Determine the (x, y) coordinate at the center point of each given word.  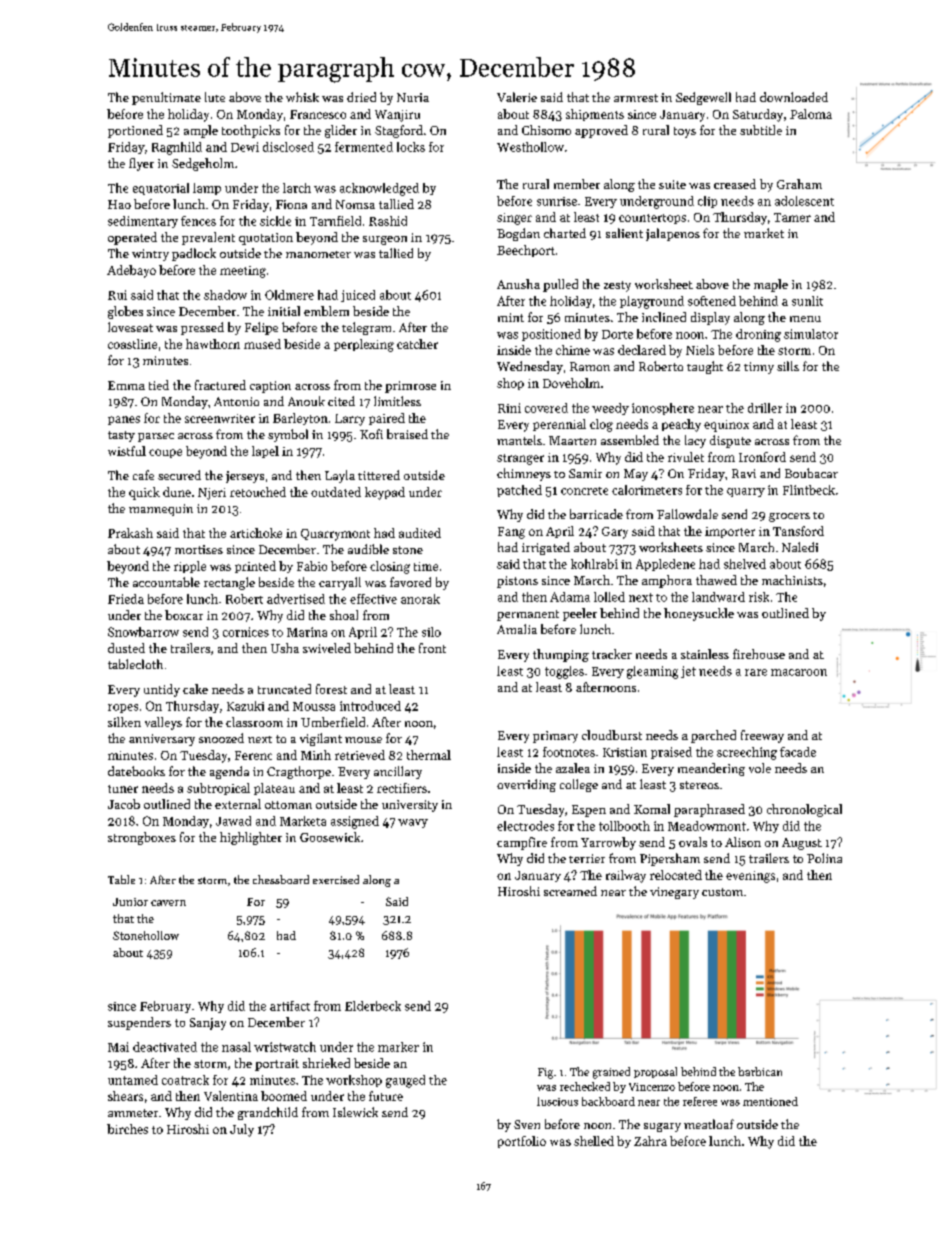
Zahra (650, 1141)
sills (788, 366)
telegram (366, 328)
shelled (594, 1141)
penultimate (166, 98)
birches (127, 1129)
